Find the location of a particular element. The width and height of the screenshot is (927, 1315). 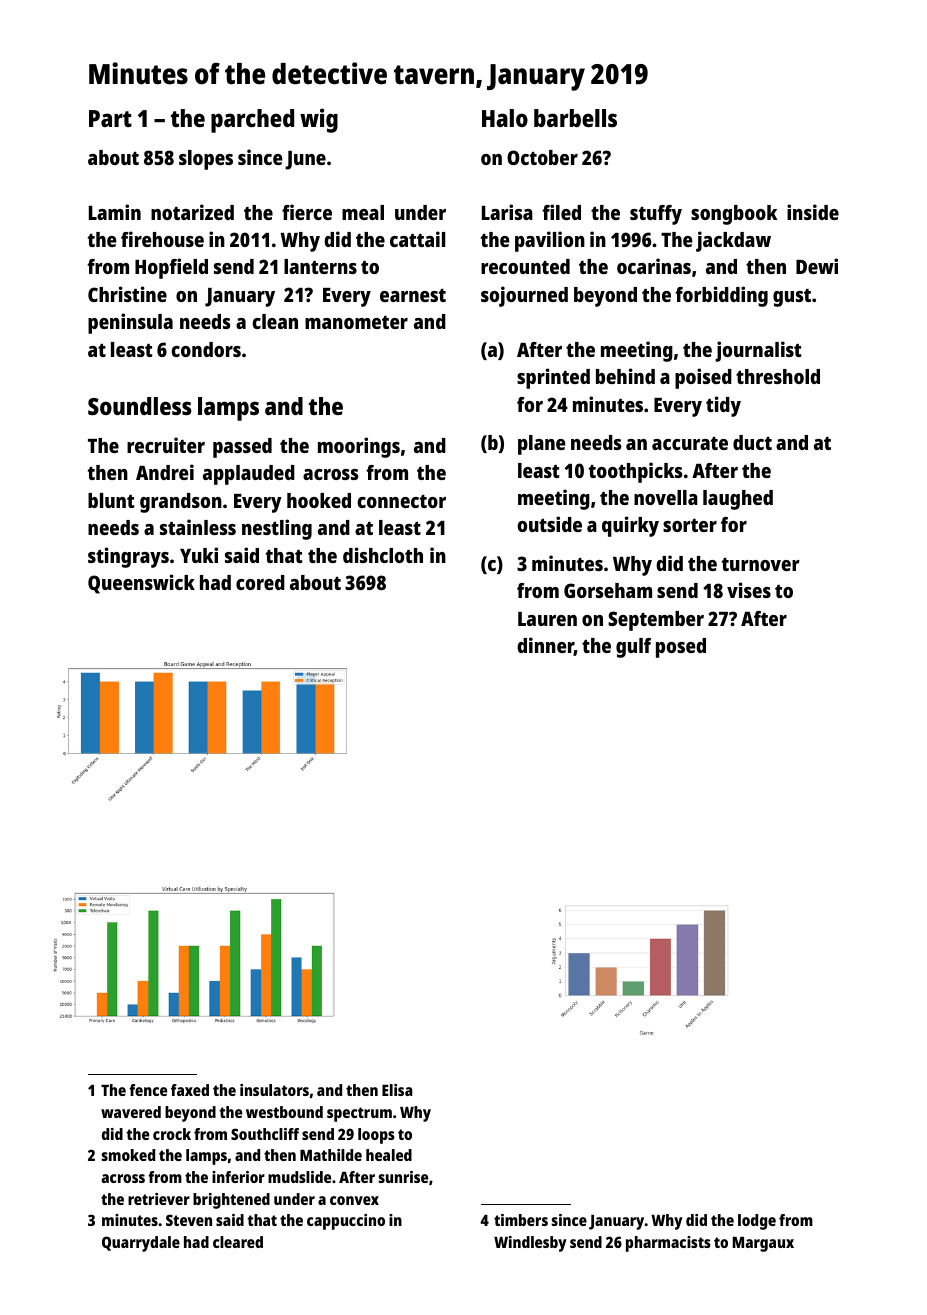

Elisa is located at coordinates (397, 1090).
